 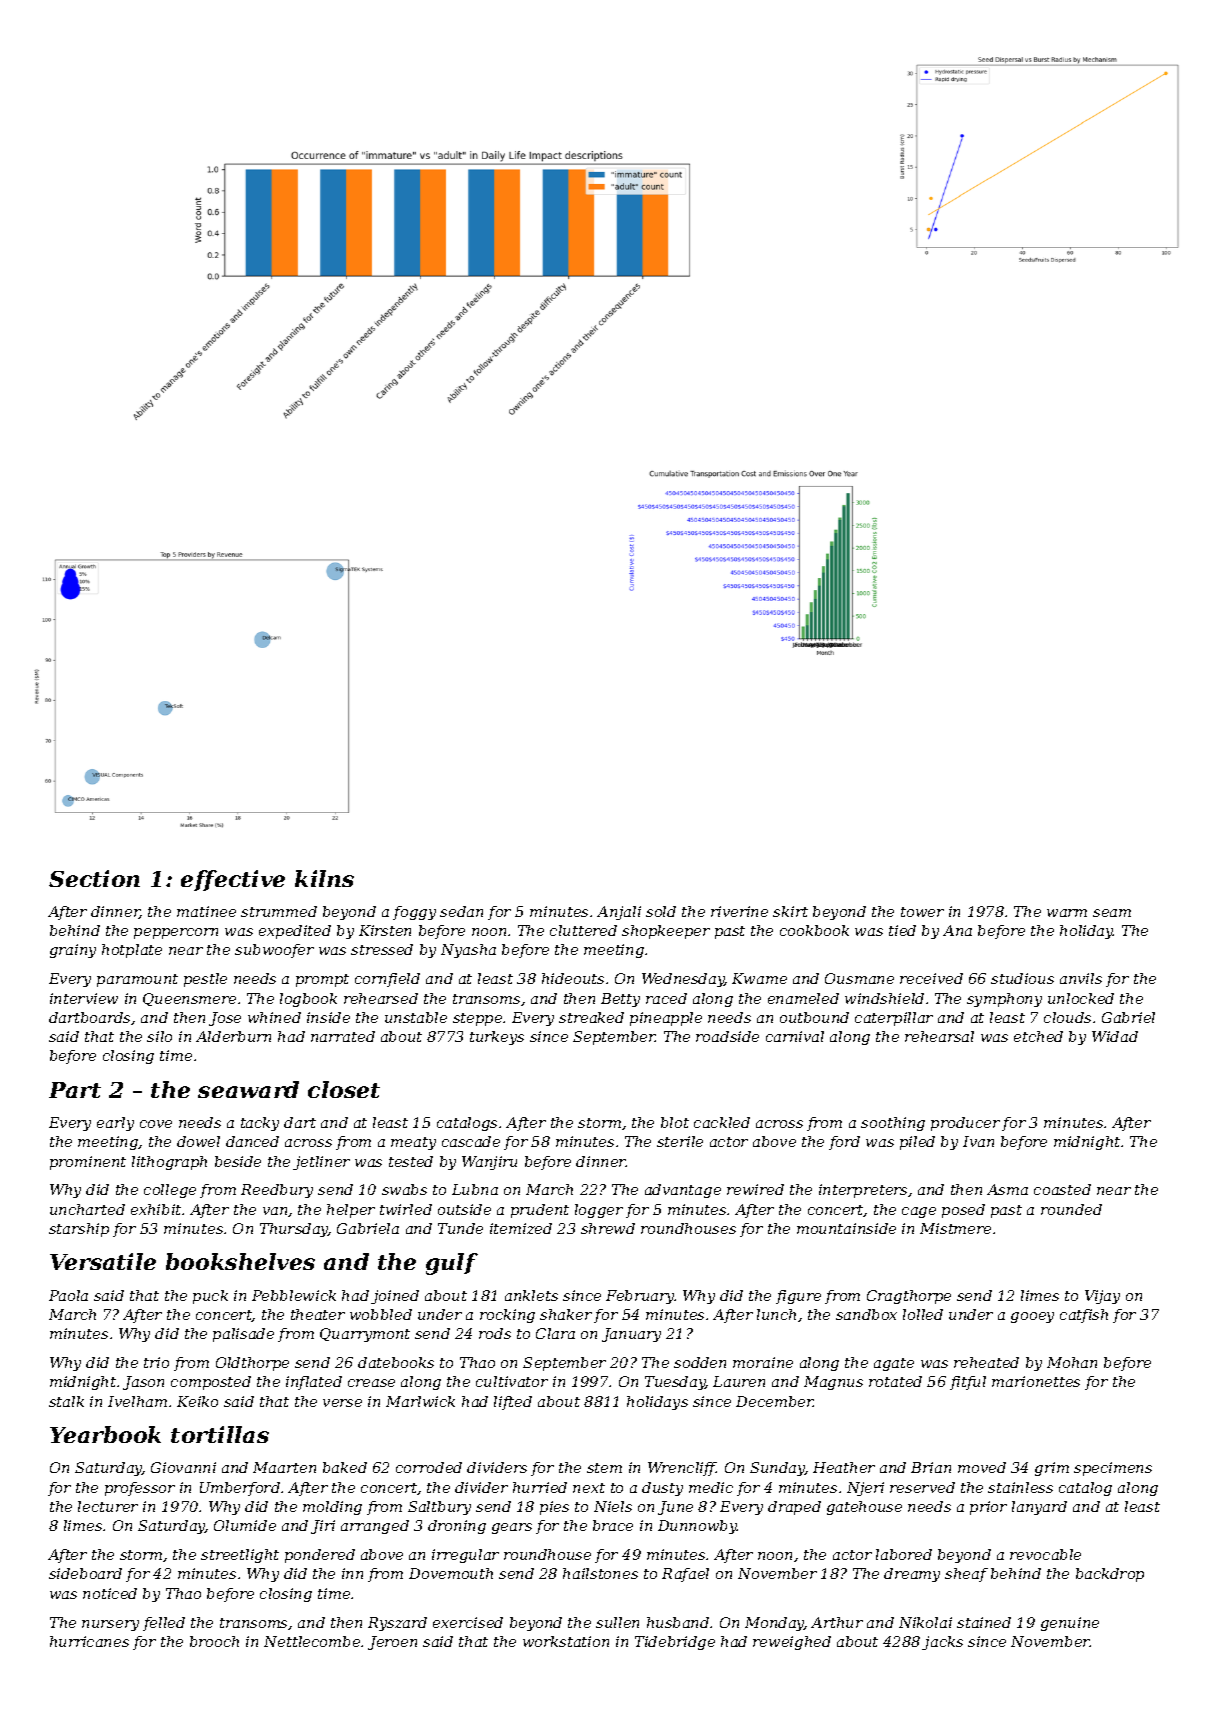 What do you see at coordinates (79, 1230) in the screenshot?
I see `starship` at bounding box center [79, 1230].
